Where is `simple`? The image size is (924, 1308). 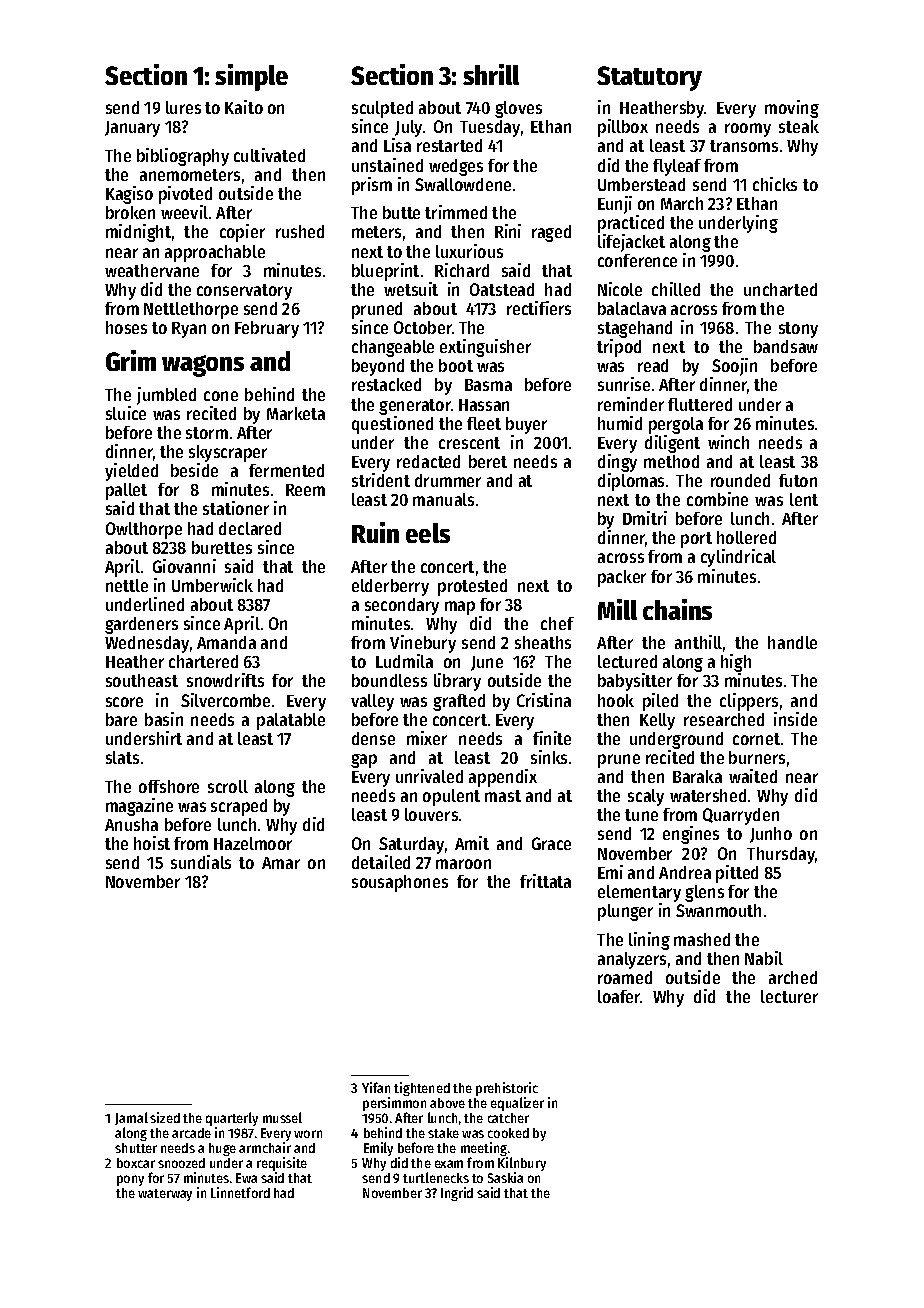 simple is located at coordinates (251, 77).
